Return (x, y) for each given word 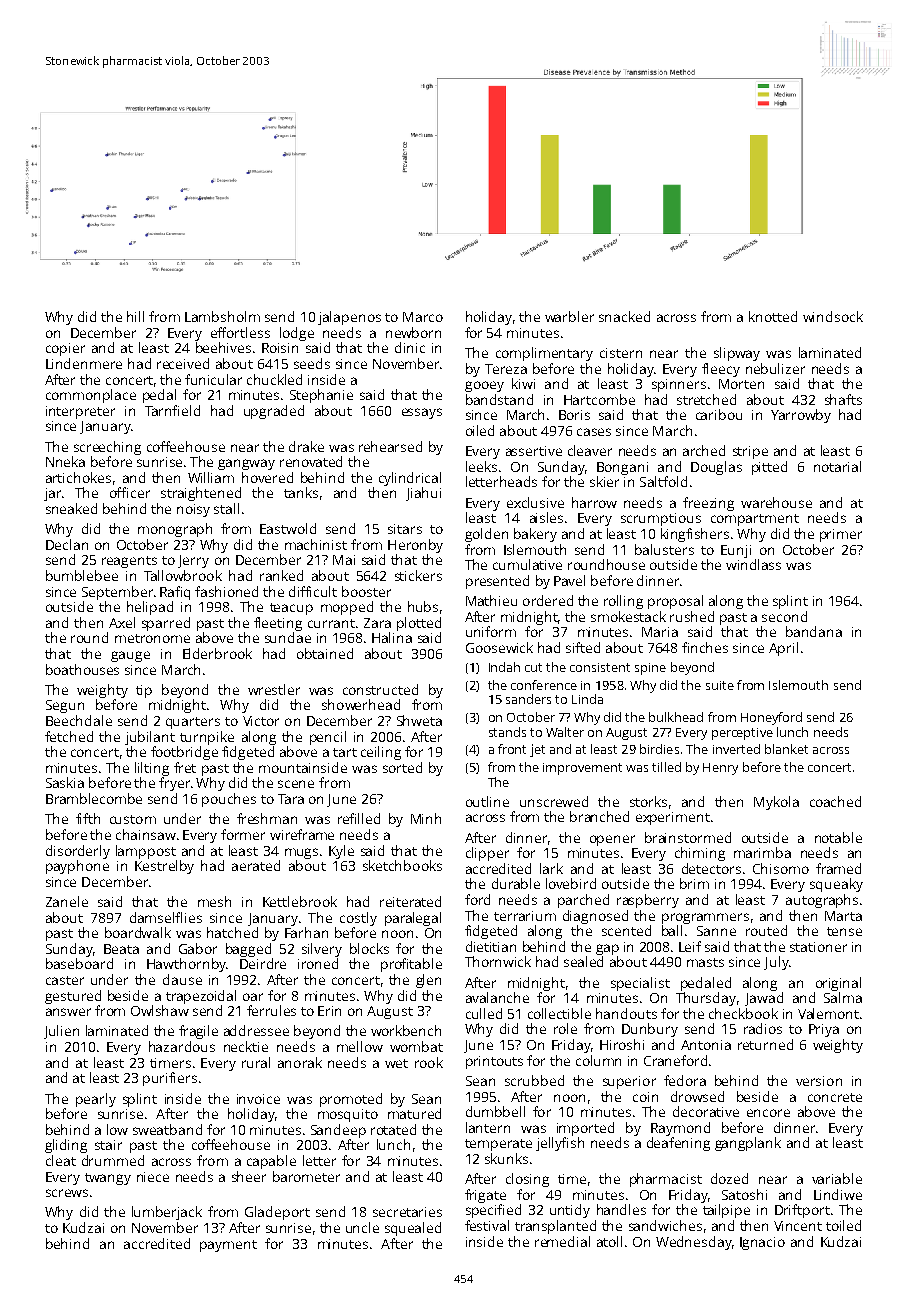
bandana (814, 631)
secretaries (407, 1212)
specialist (640, 984)
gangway (246, 464)
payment (228, 1246)
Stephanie (321, 396)
